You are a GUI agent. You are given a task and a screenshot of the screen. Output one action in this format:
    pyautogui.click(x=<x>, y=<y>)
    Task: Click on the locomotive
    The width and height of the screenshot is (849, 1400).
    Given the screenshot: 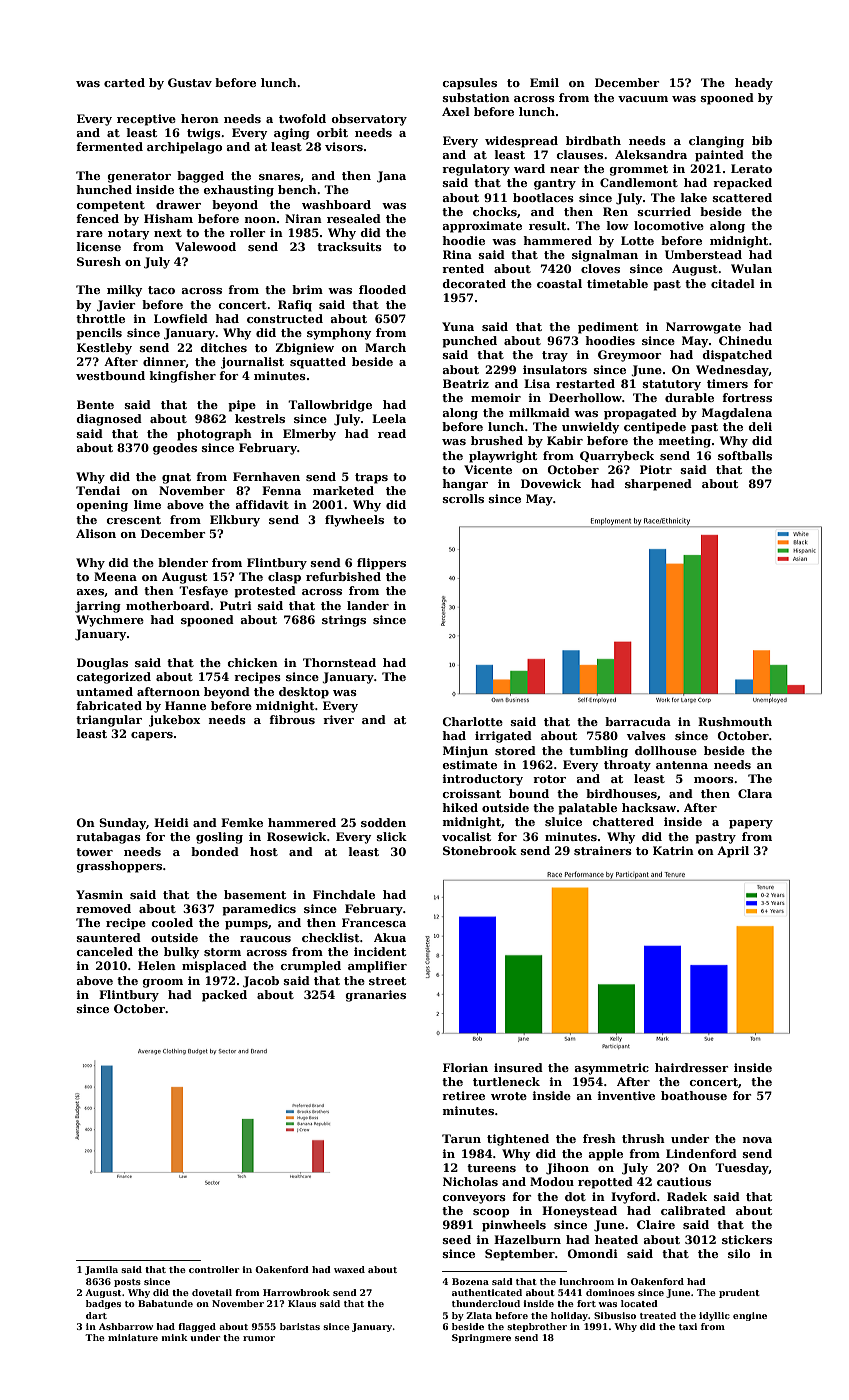 What is the action you would take?
    pyautogui.click(x=669, y=225)
